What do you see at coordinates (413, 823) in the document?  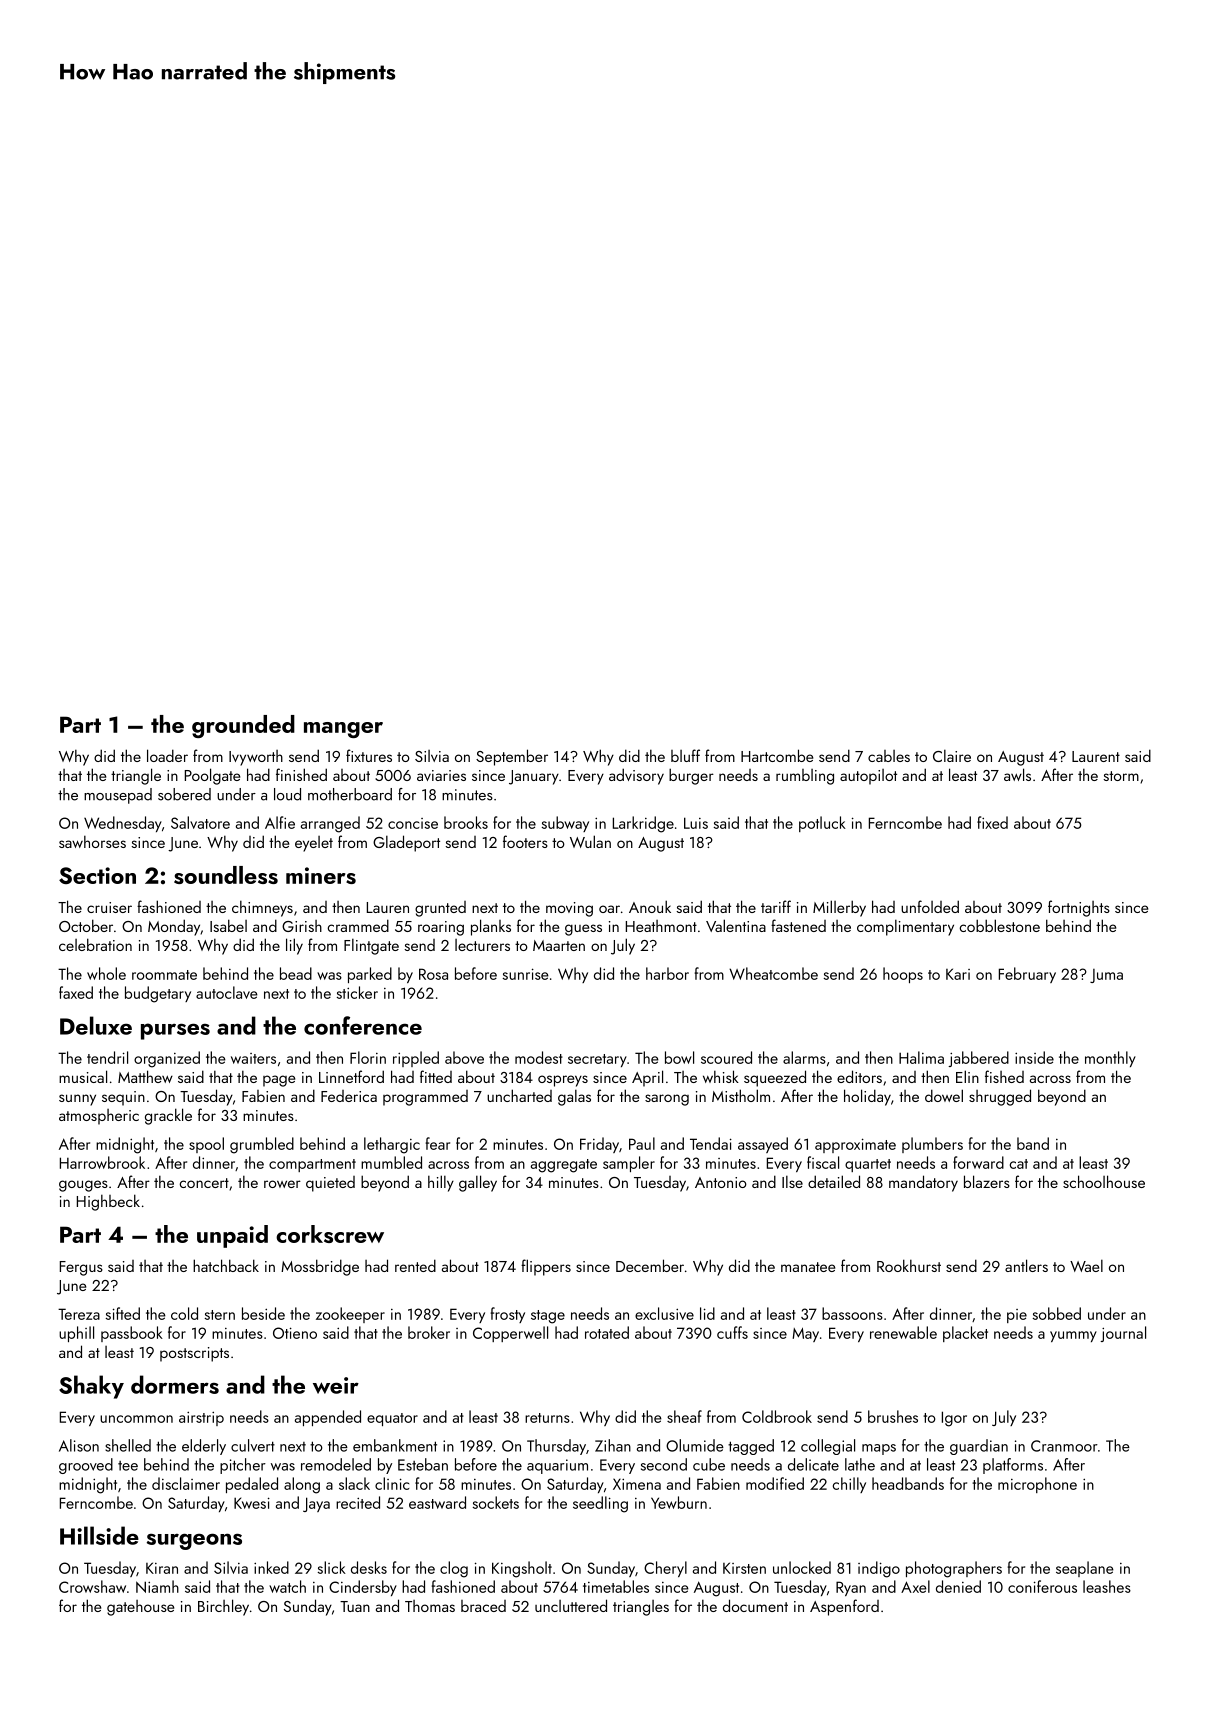 I see `concise` at bounding box center [413, 823].
